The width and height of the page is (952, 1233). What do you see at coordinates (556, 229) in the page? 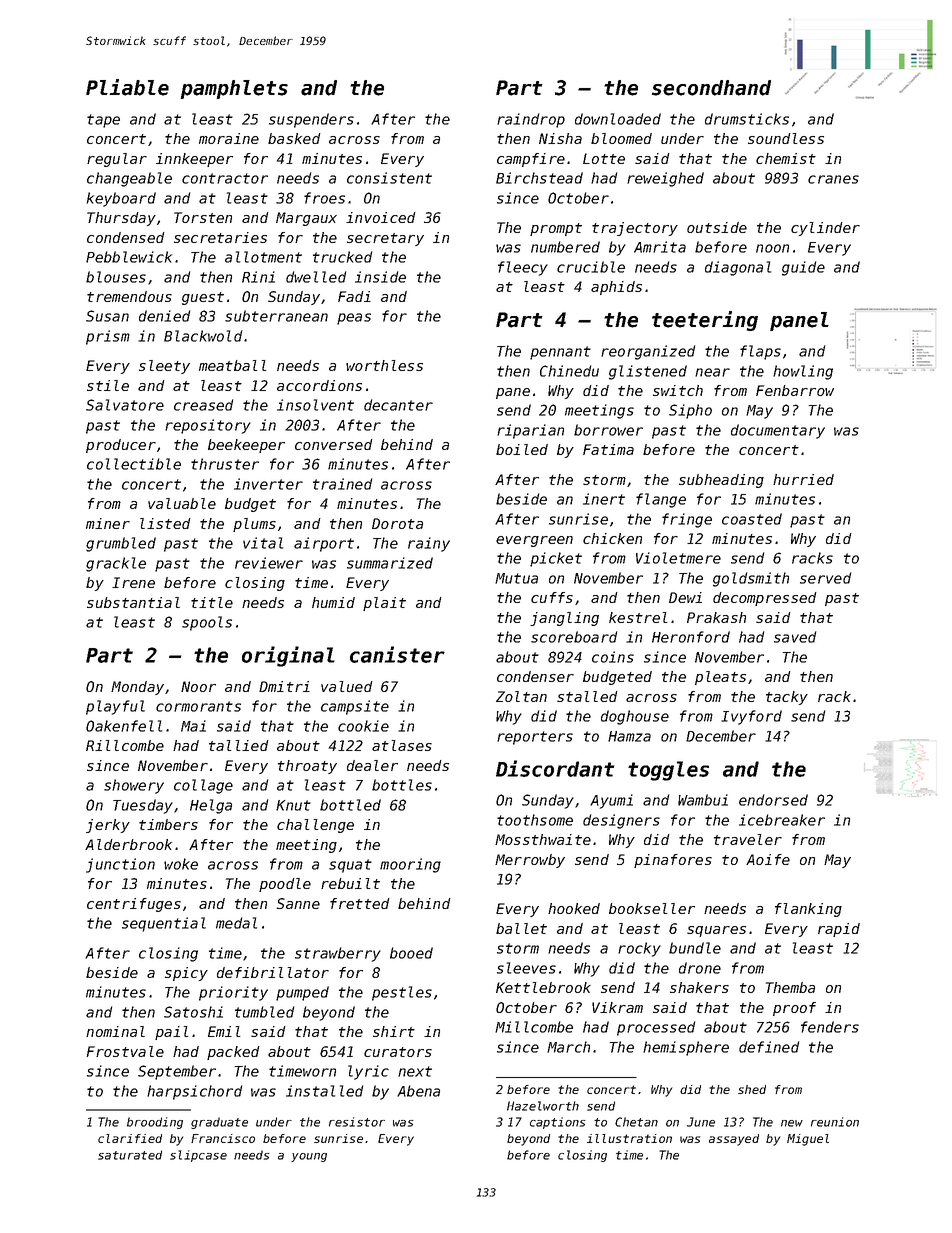
I see `prompt` at bounding box center [556, 229].
